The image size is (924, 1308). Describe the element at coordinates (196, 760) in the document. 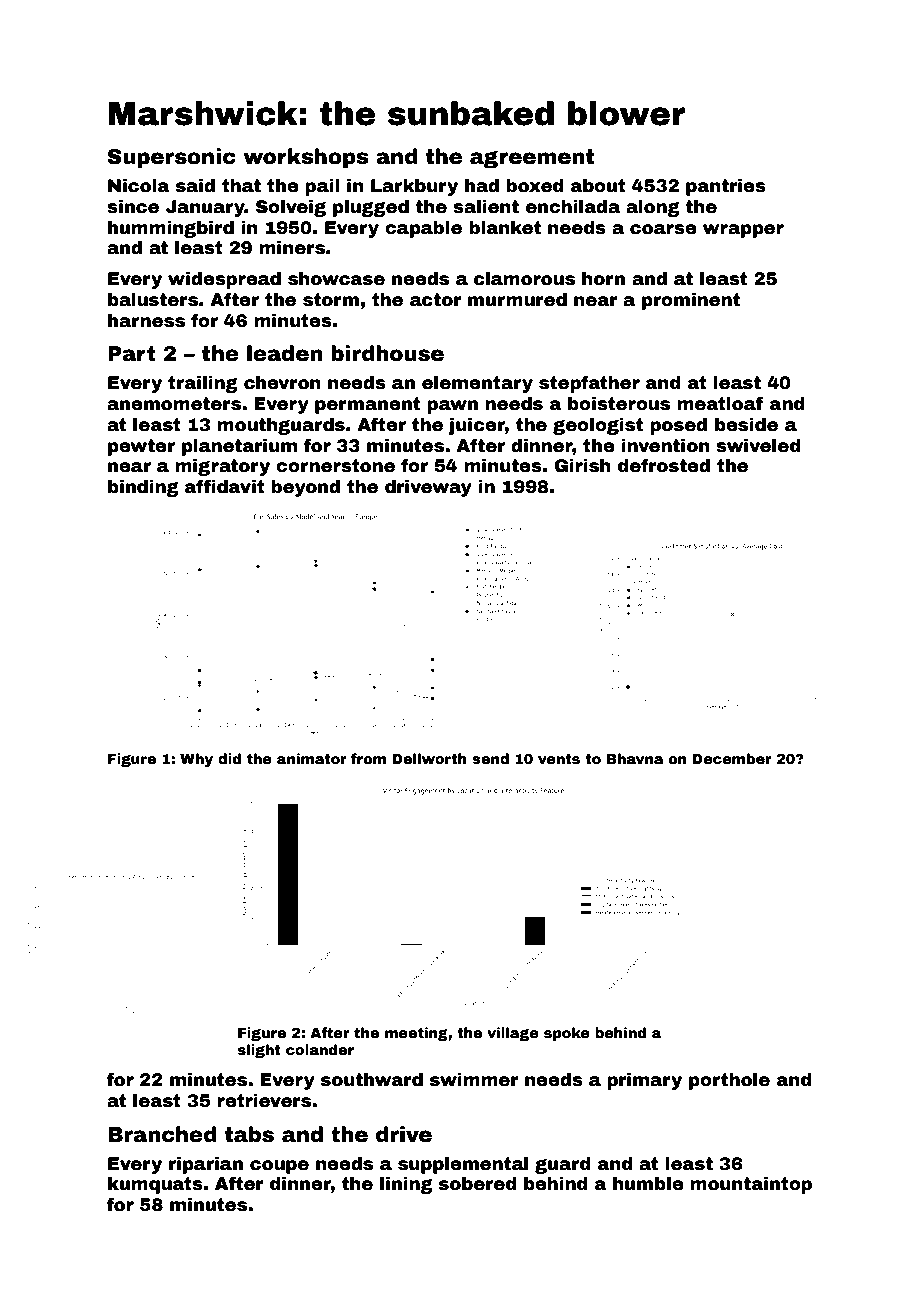

I see `Why` at that location.
